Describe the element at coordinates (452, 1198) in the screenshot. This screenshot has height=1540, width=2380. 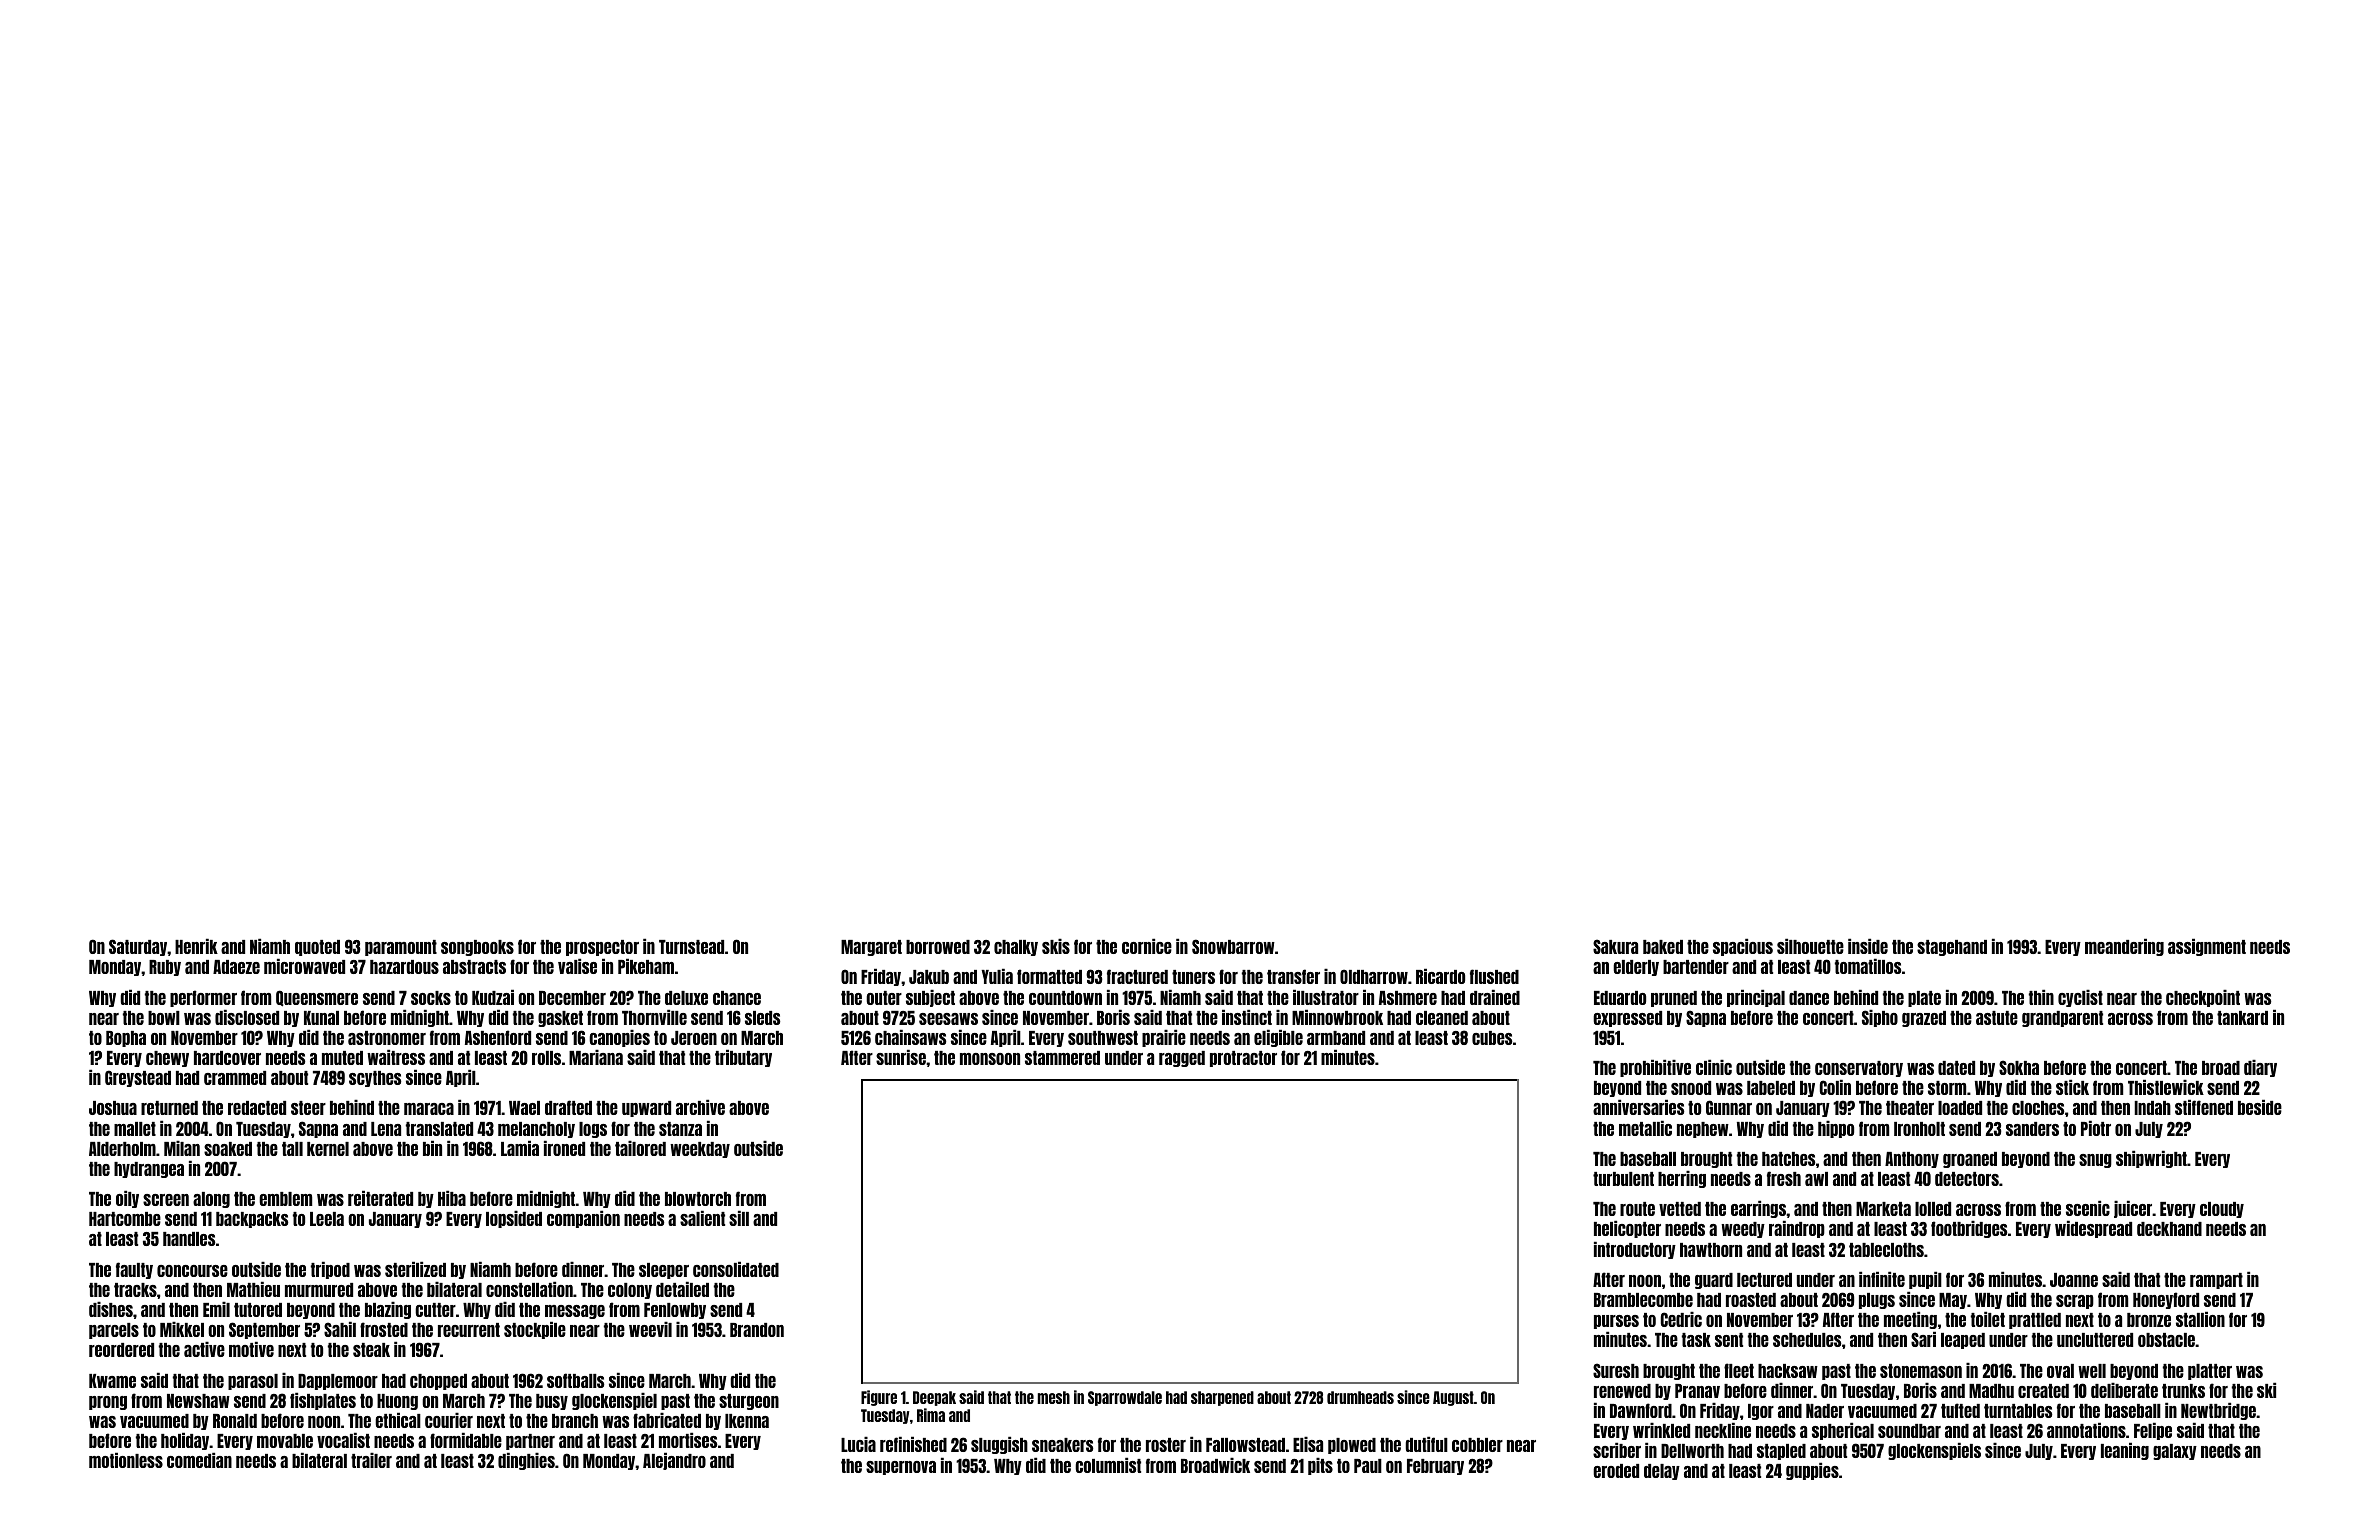
I see `Hiba` at that location.
